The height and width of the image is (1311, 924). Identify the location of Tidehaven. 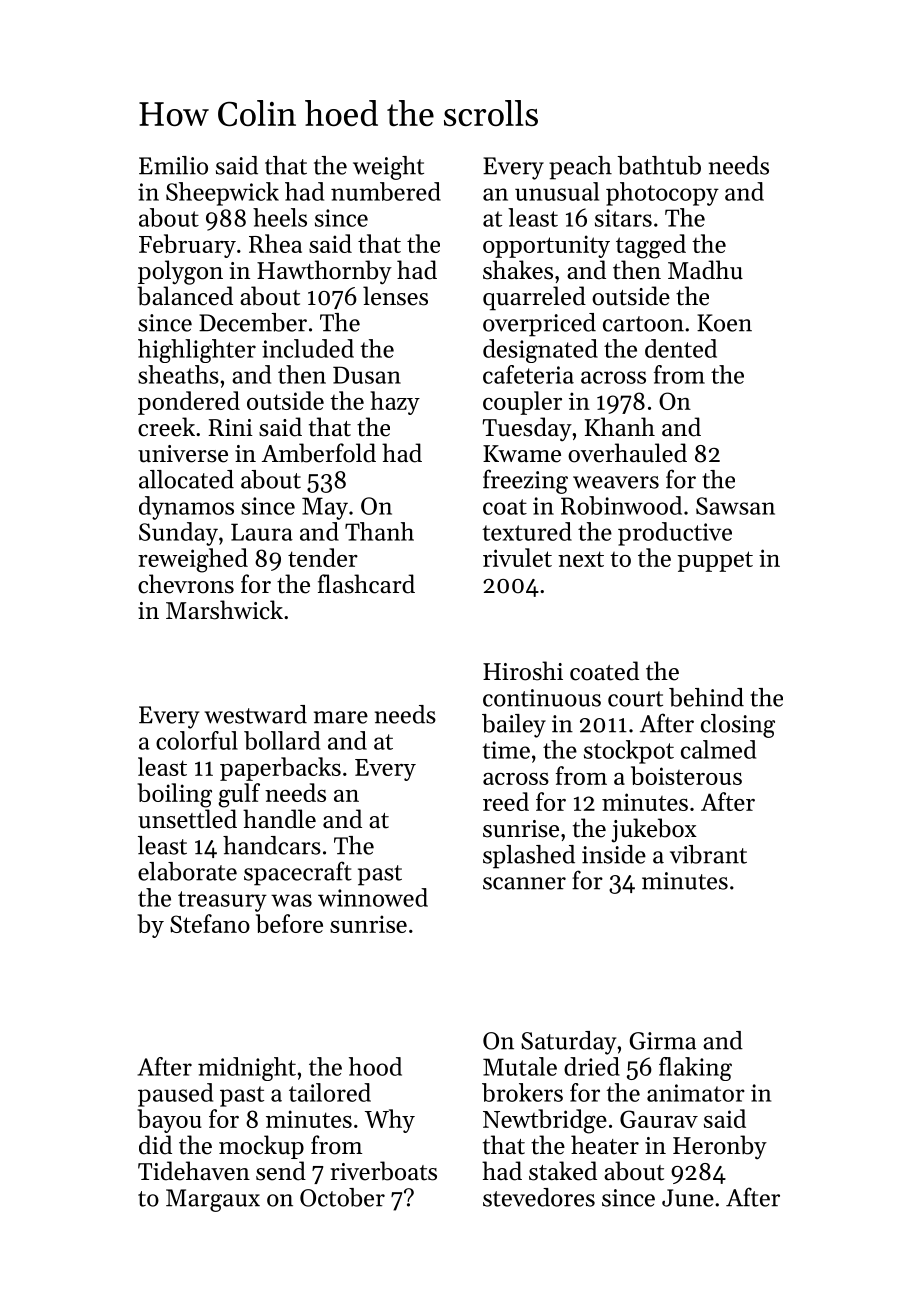
(194, 1171).
